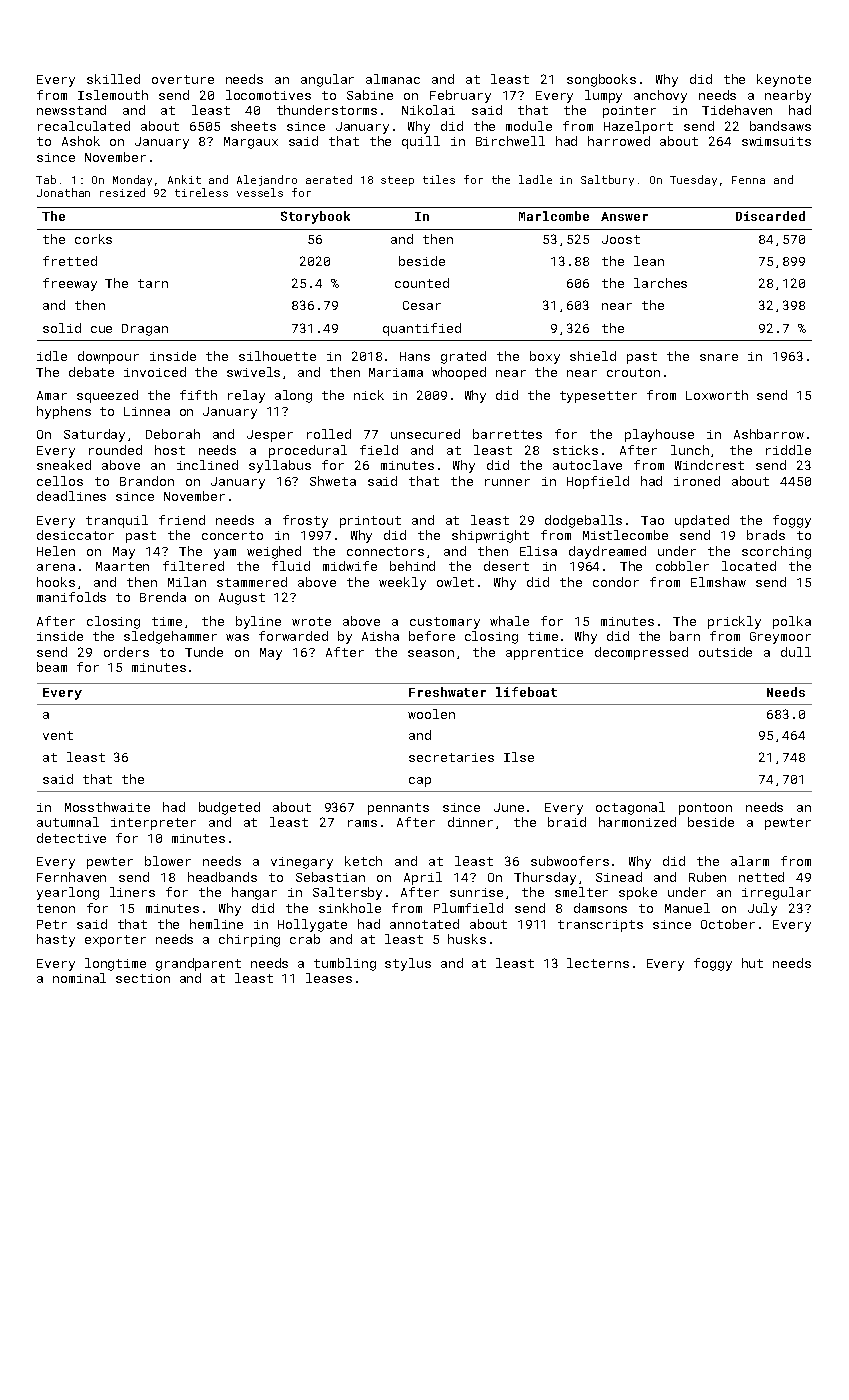 The height and width of the screenshot is (1400, 849). Describe the element at coordinates (79, 978) in the screenshot. I see `nominal` at that location.
